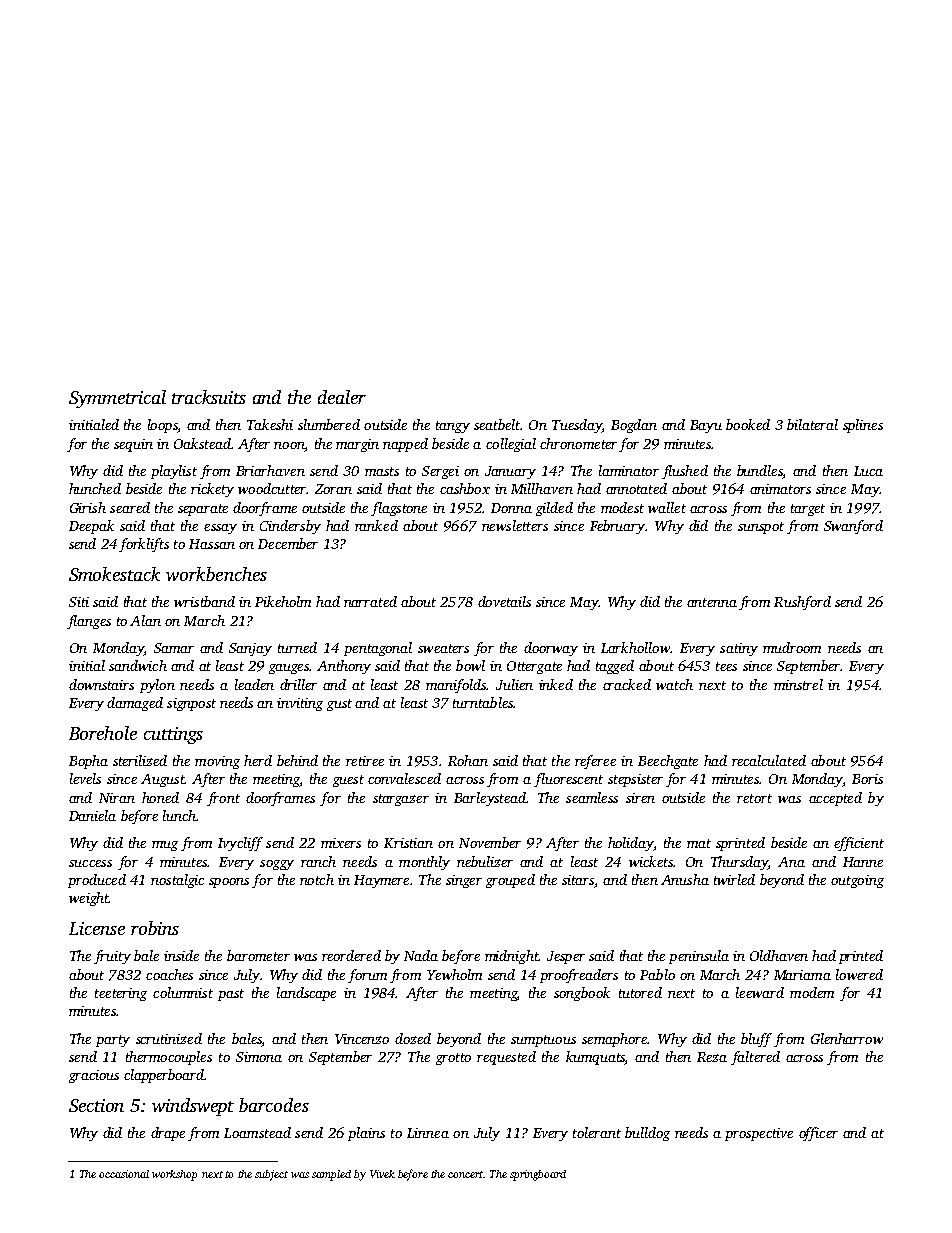 This screenshot has width=952, height=1233. Describe the element at coordinates (617, 527) in the screenshot. I see `February` at that location.
